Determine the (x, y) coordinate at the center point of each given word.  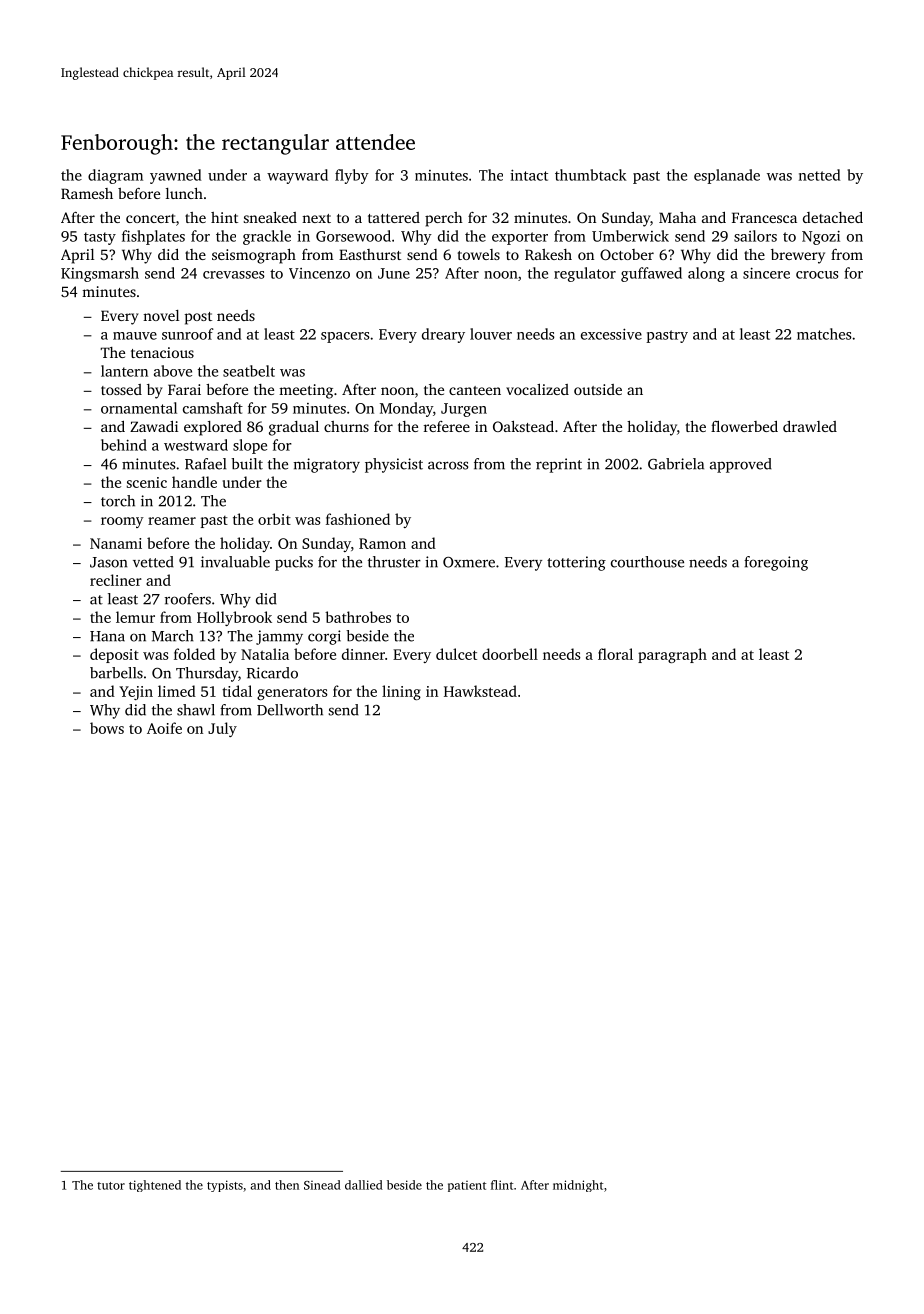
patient (467, 1186)
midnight (578, 1186)
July (222, 729)
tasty (100, 238)
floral (615, 654)
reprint (559, 465)
